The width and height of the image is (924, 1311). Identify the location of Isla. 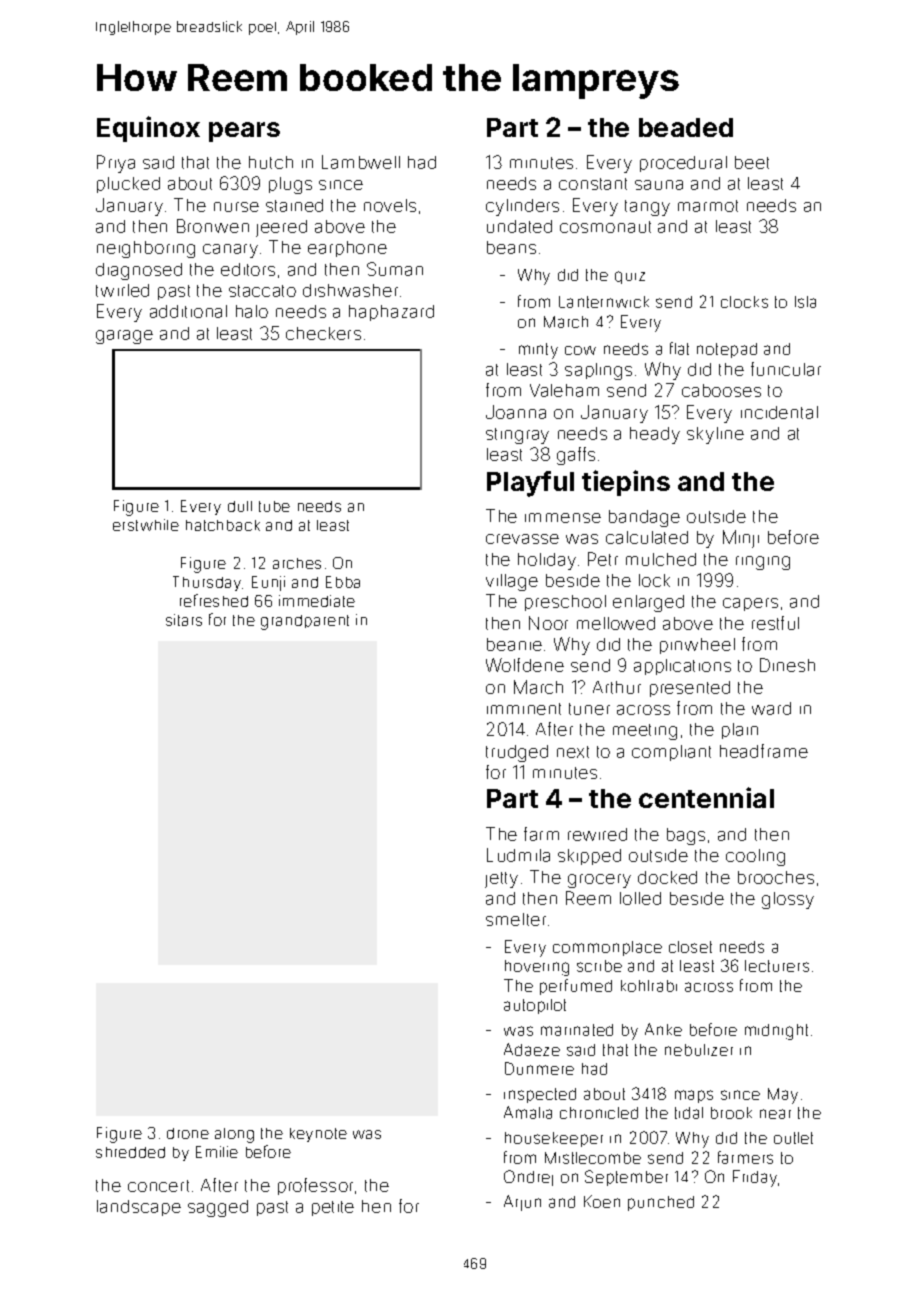
(805, 302).
